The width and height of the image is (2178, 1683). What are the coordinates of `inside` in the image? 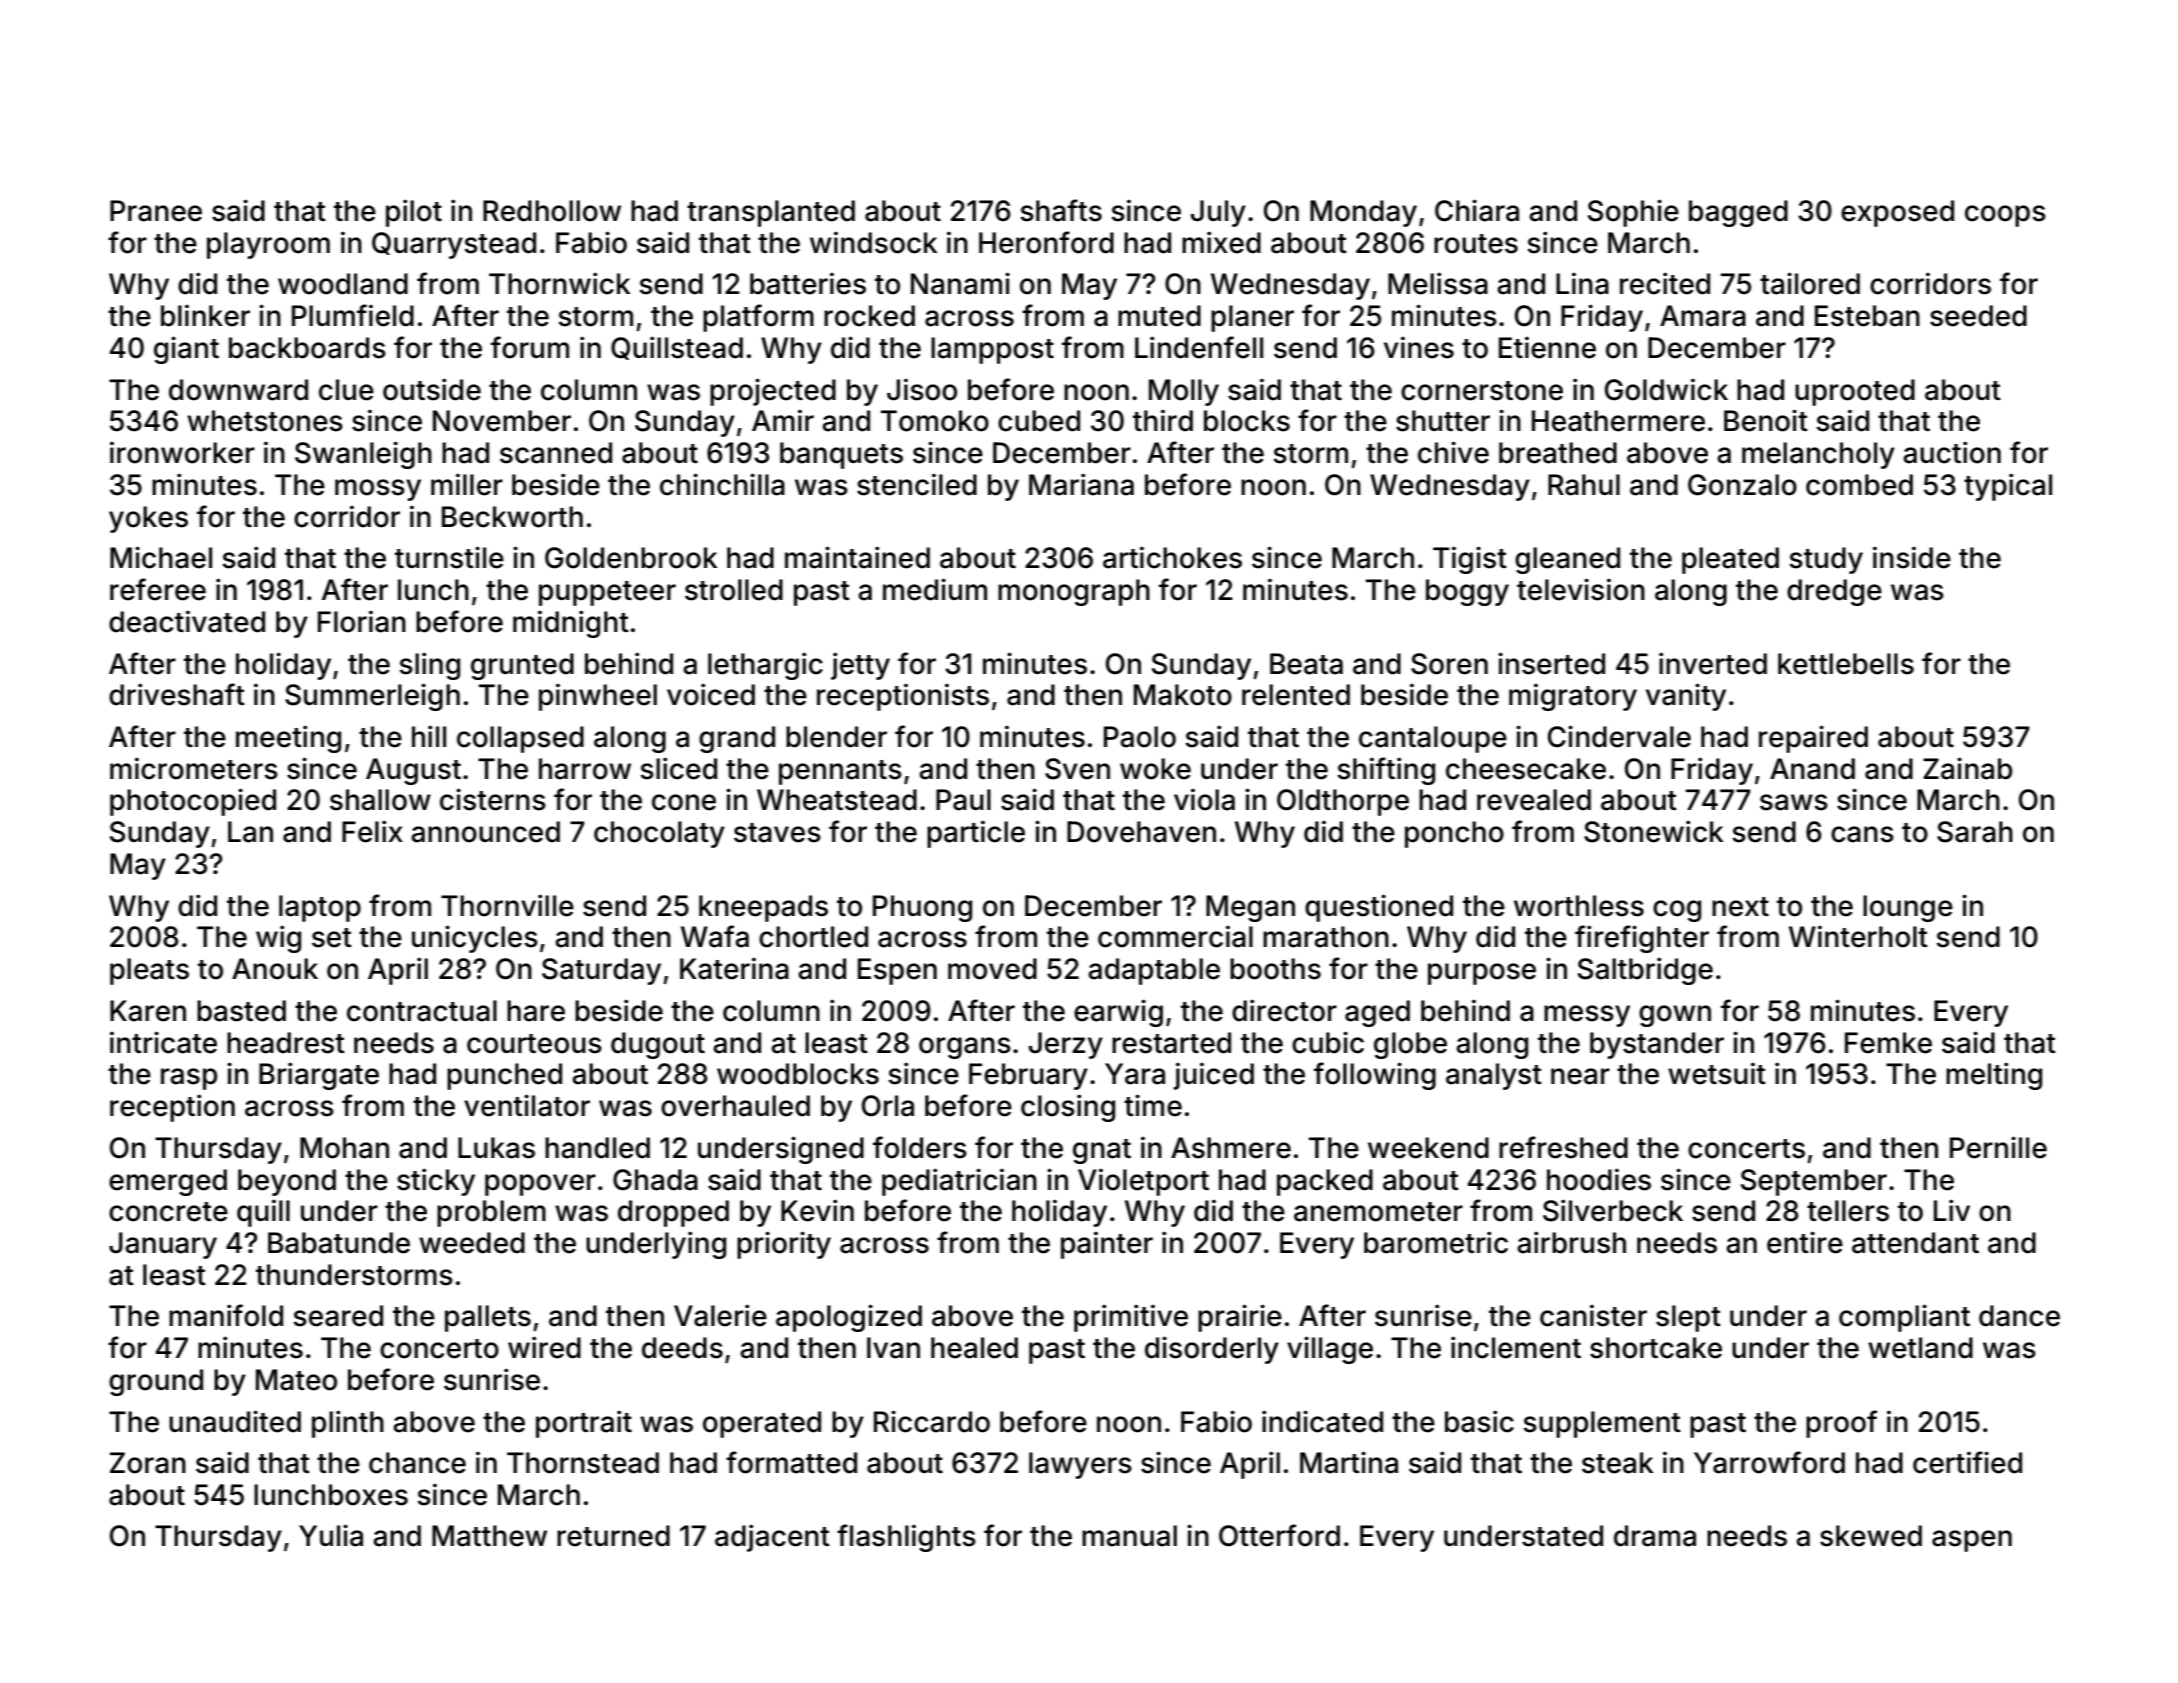 It's located at (1912, 557).
